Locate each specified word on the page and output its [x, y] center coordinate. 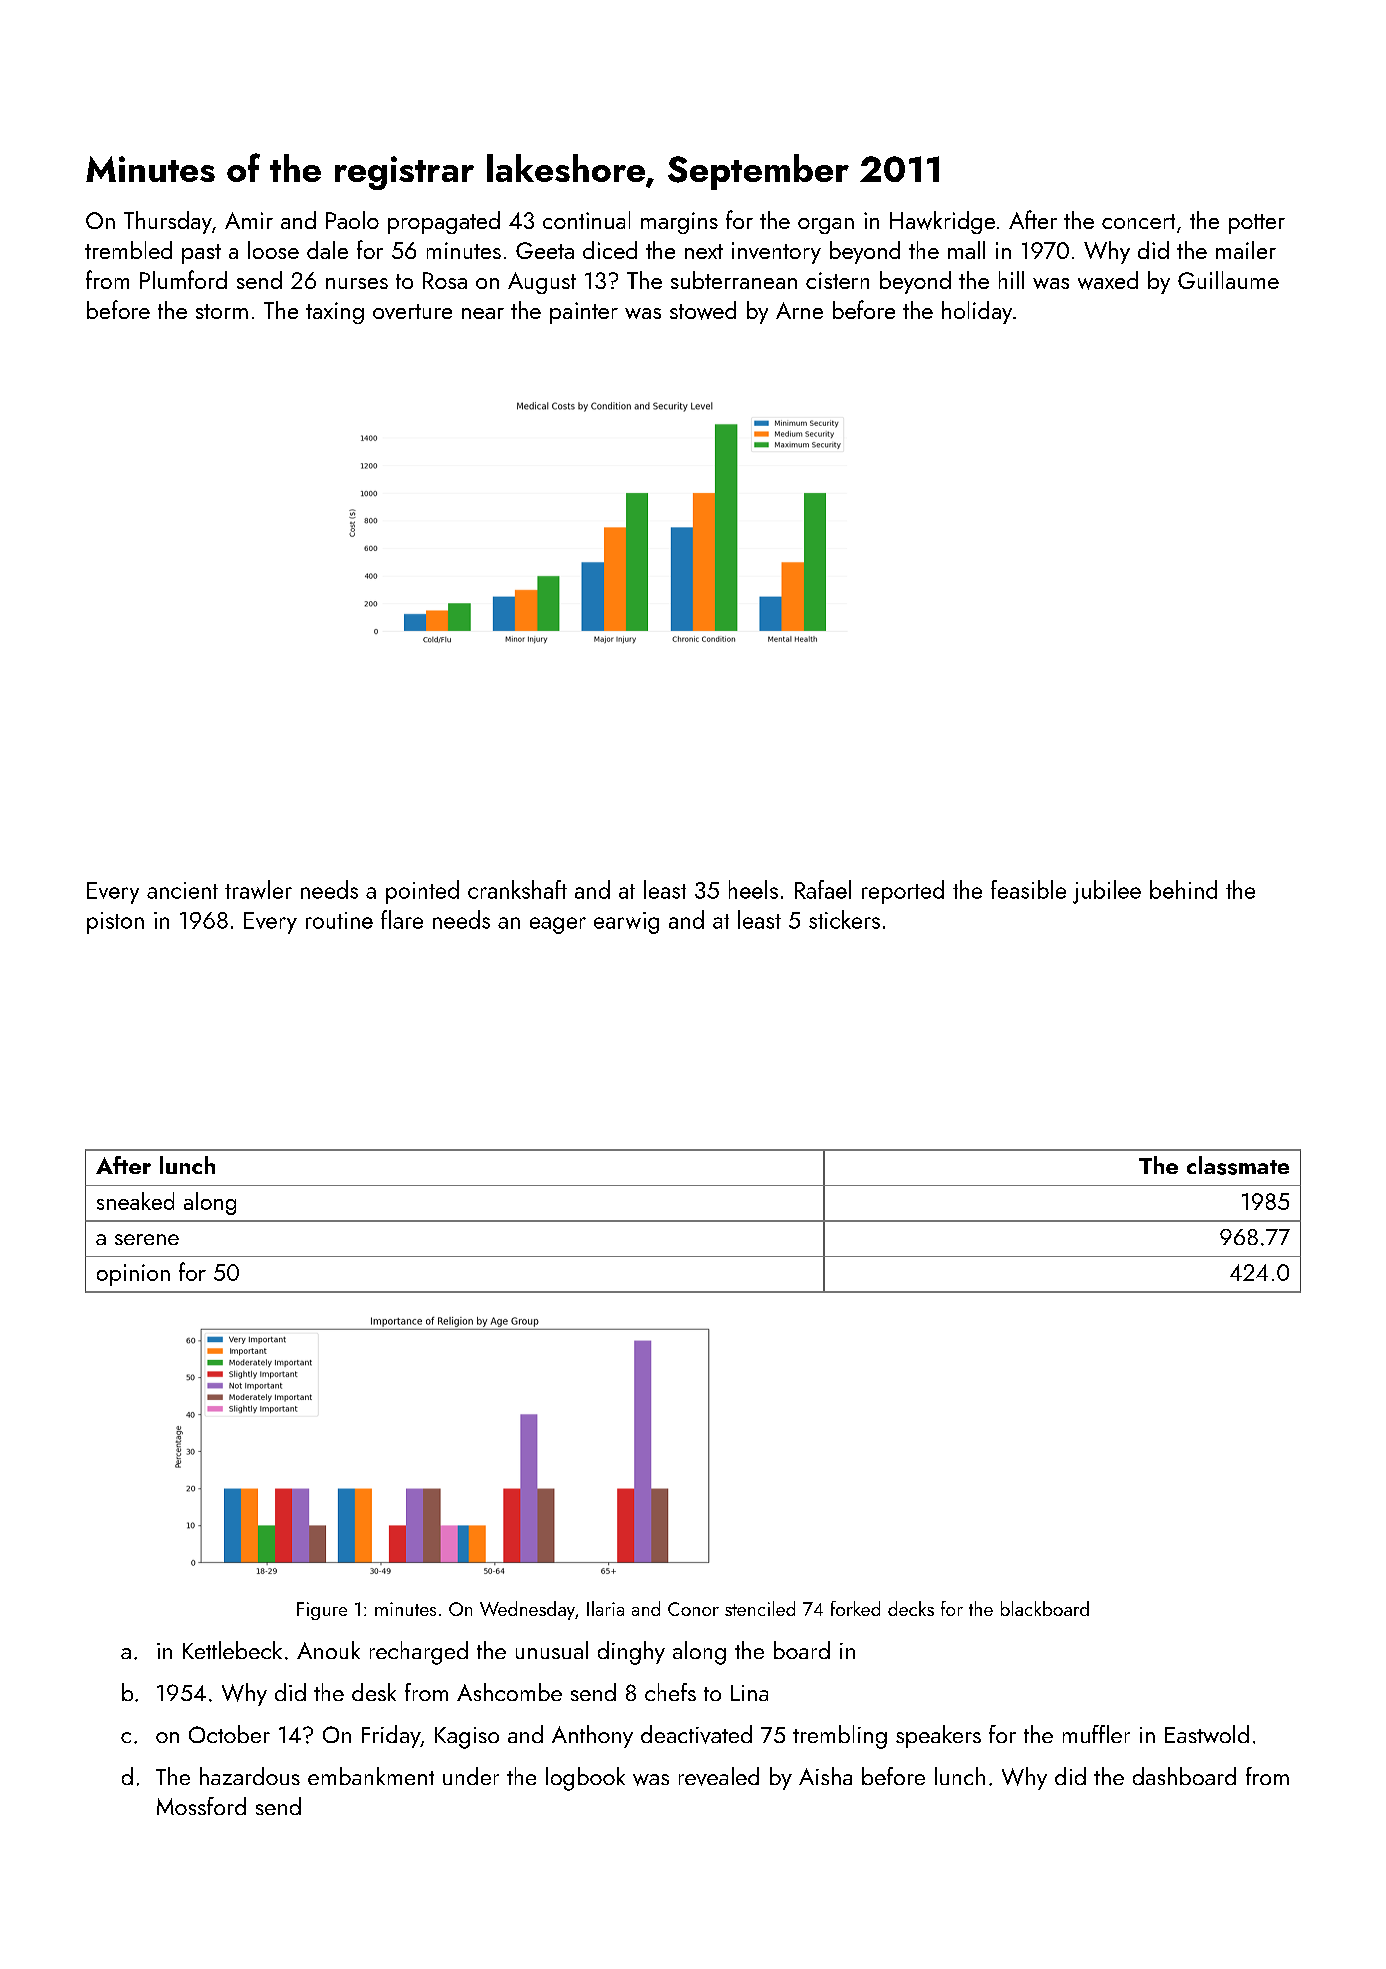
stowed [703, 310]
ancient [182, 890]
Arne [799, 310]
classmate [1238, 1165]
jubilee [1107, 892]
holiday [977, 312]
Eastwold [1207, 1734]
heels [753, 889]
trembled [128, 250]
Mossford [201, 1806]
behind [1183, 889]
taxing [335, 313]
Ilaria [605, 1608]
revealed [719, 1776]
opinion [133, 1275]
